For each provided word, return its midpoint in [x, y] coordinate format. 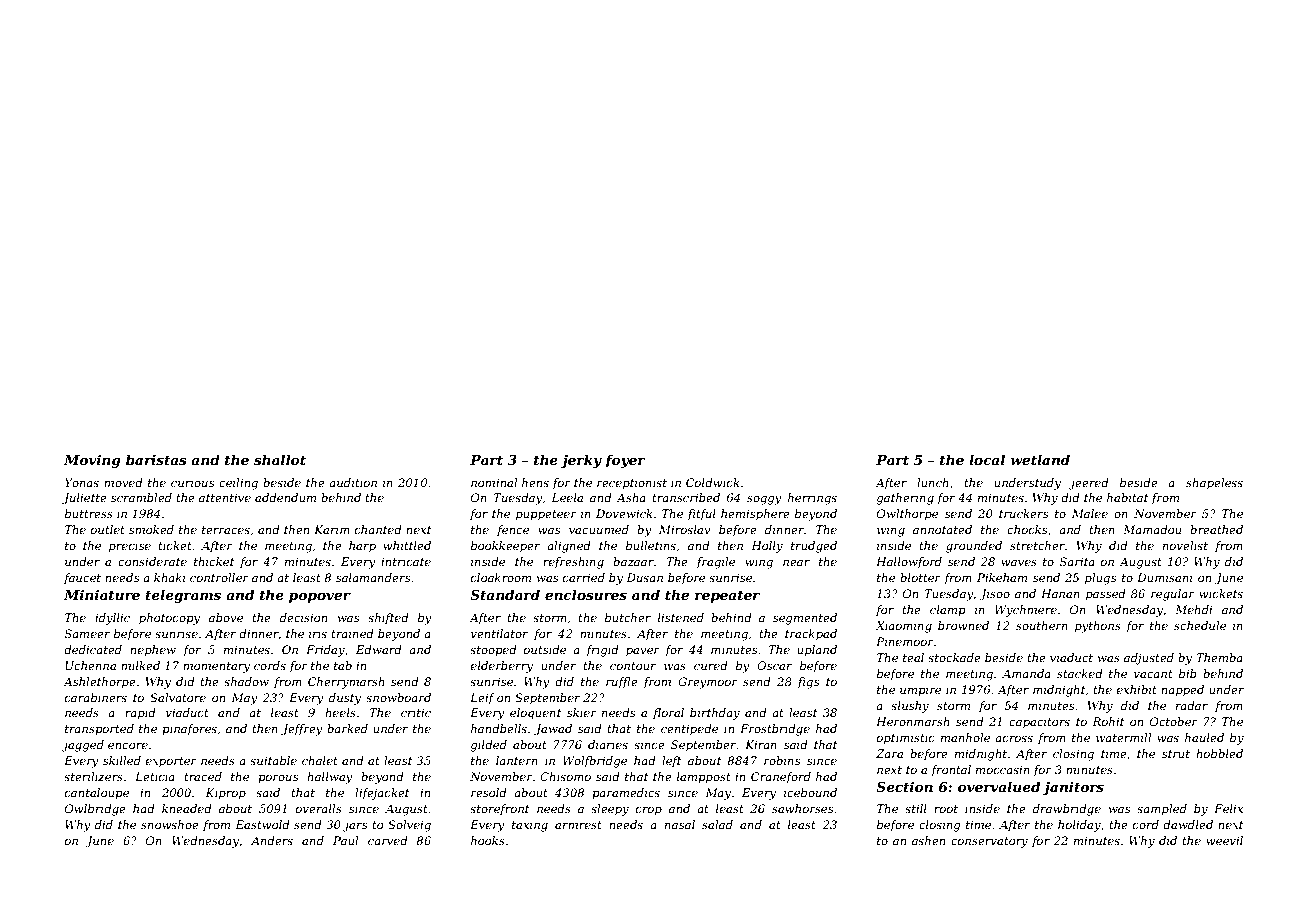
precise [130, 547]
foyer [625, 461]
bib [1188, 673]
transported [99, 730]
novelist [1185, 545]
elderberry [502, 667]
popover [320, 597]
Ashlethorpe [99, 683]
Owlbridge [95, 810]
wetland [1040, 459]
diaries [608, 744]
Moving [92, 461]
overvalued [999, 786]
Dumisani [1165, 577]
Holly [767, 547]
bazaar [633, 561]
